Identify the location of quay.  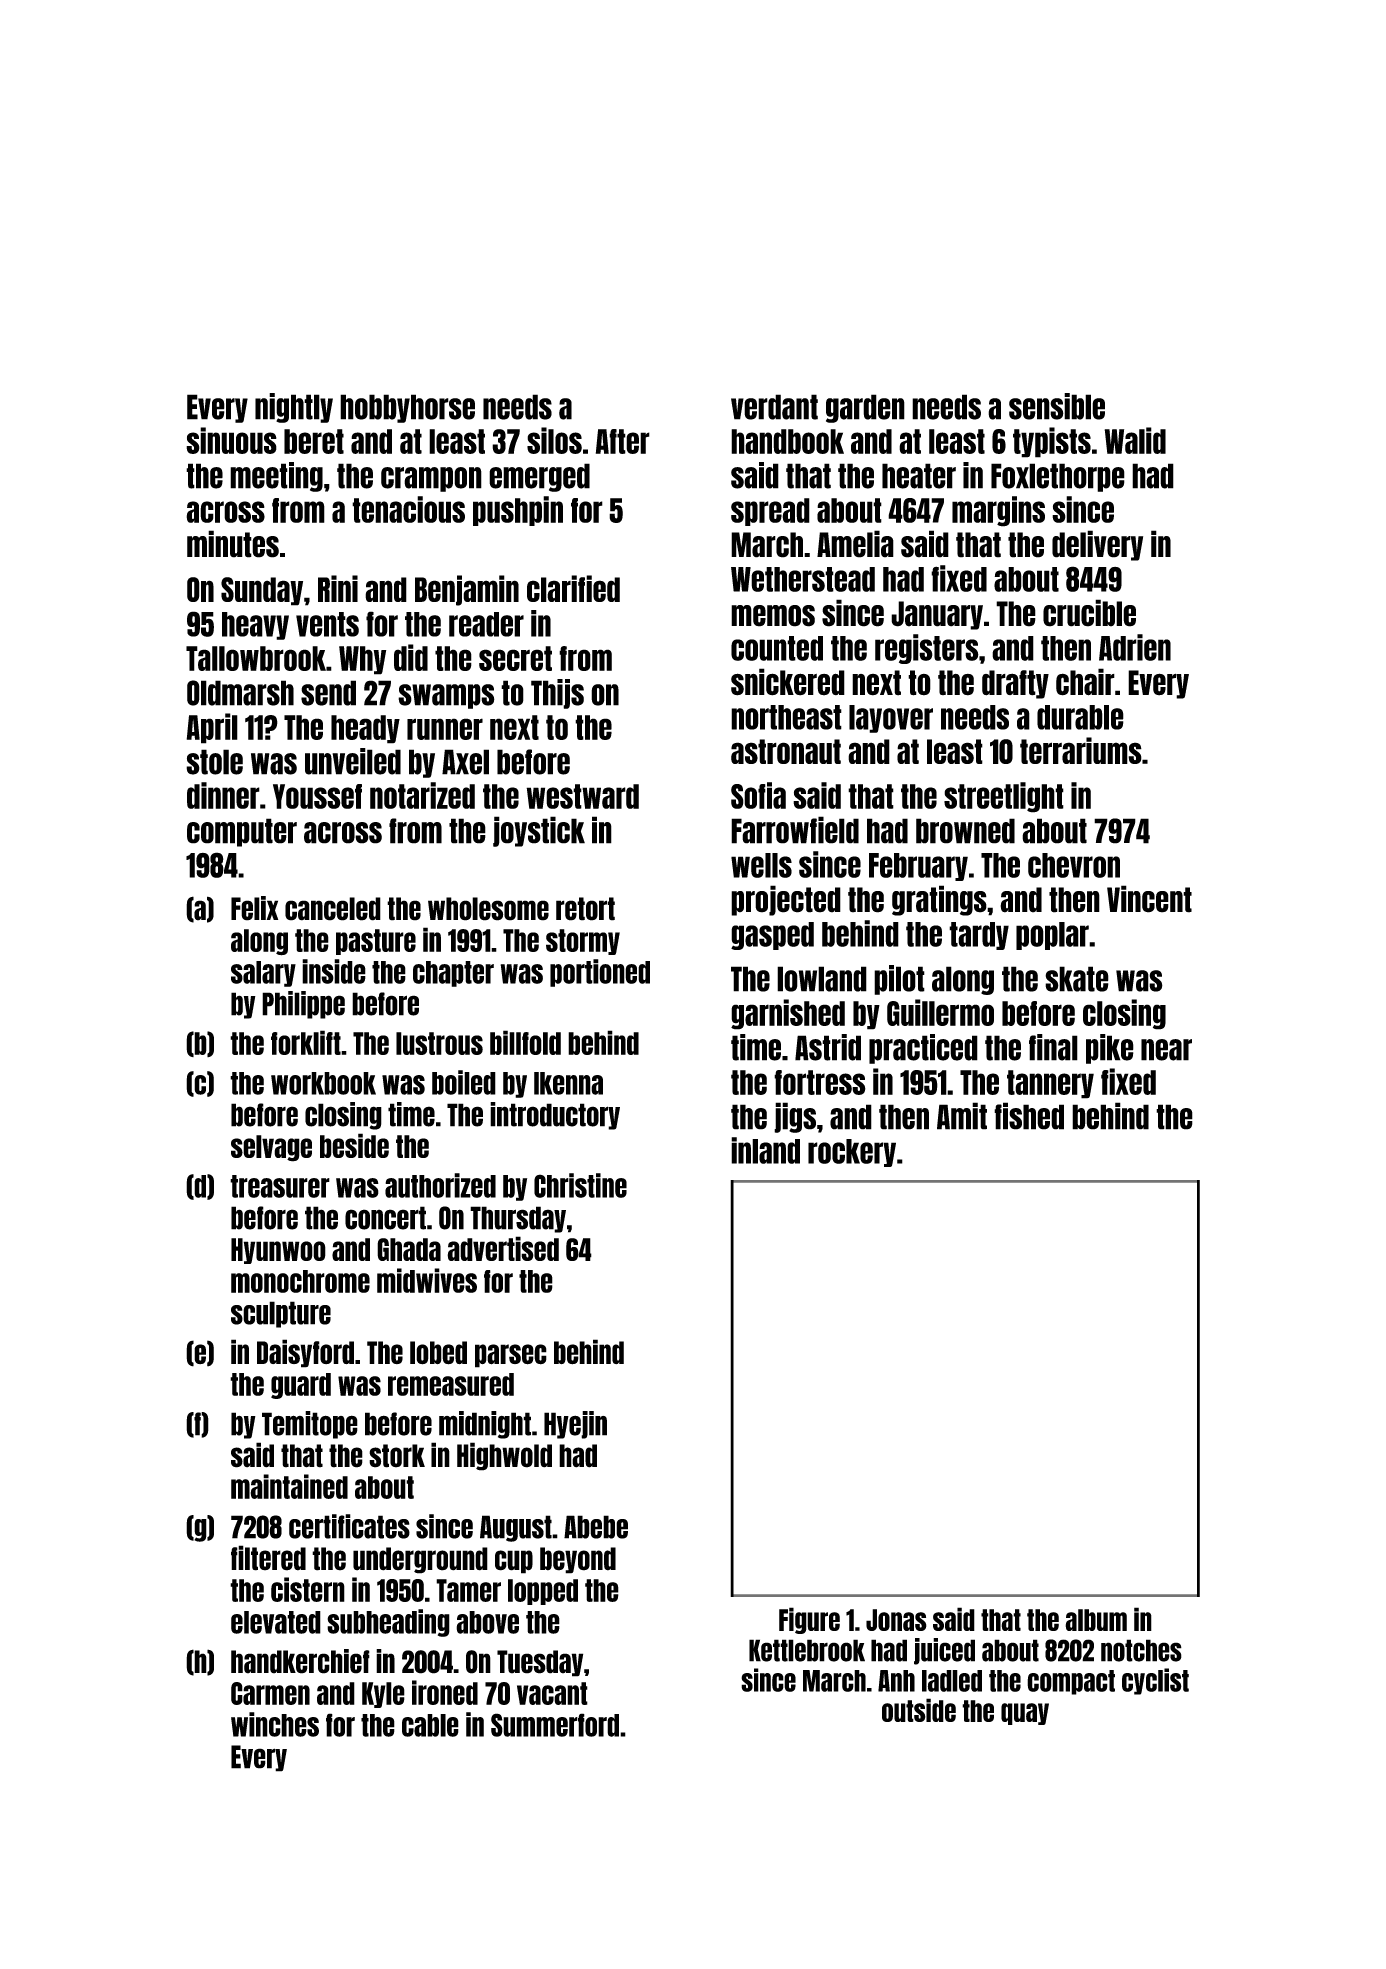
(1025, 1714).
